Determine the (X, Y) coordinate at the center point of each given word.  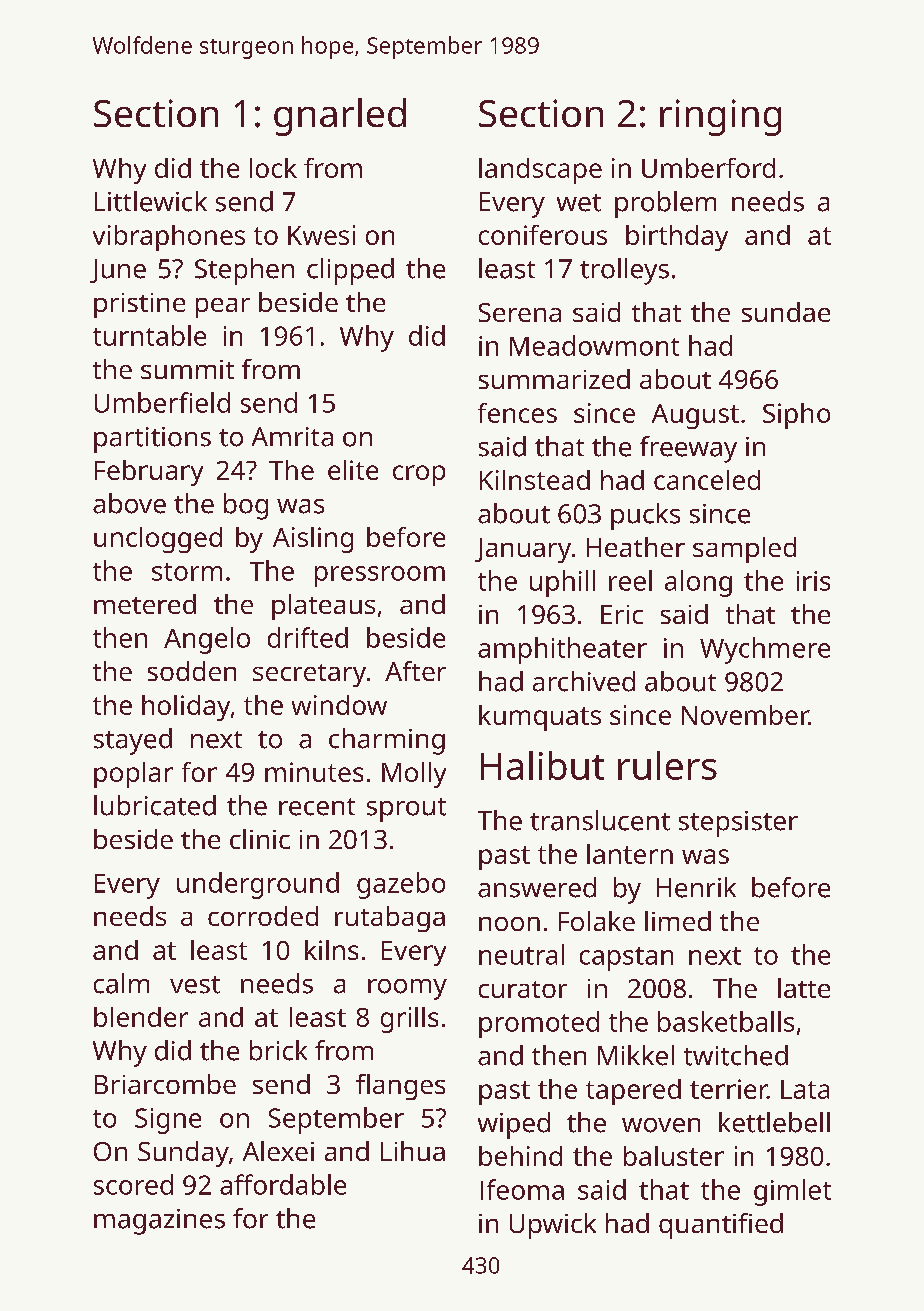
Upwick (553, 1226)
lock (273, 168)
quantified (721, 1226)
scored (133, 1184)
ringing (720, 117)
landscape (540, 171)
